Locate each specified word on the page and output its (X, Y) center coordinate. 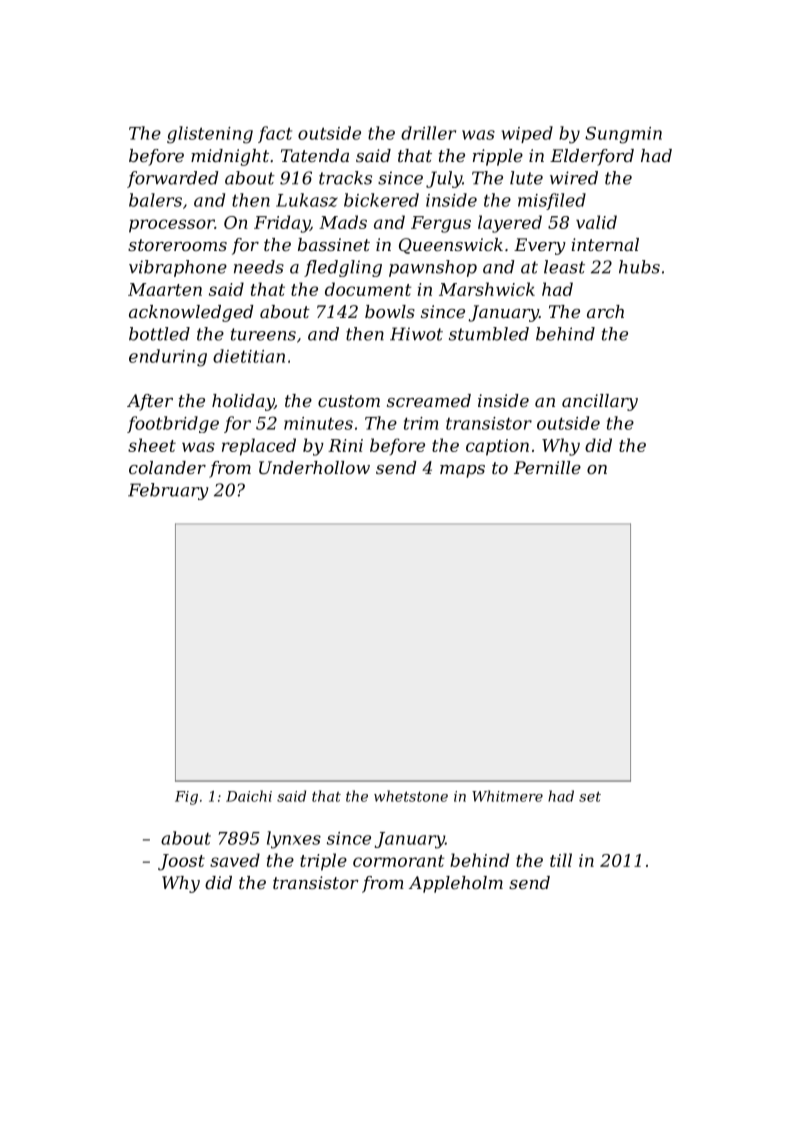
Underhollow (314, 467)
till (561, 860)
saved (235, 860)
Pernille (547, 467)
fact (275, 134)
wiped (527, 134)
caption (497, 447)
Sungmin (623, 135)
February (168, 491)
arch (605, 311)
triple (323, 862)
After (150, 402)
